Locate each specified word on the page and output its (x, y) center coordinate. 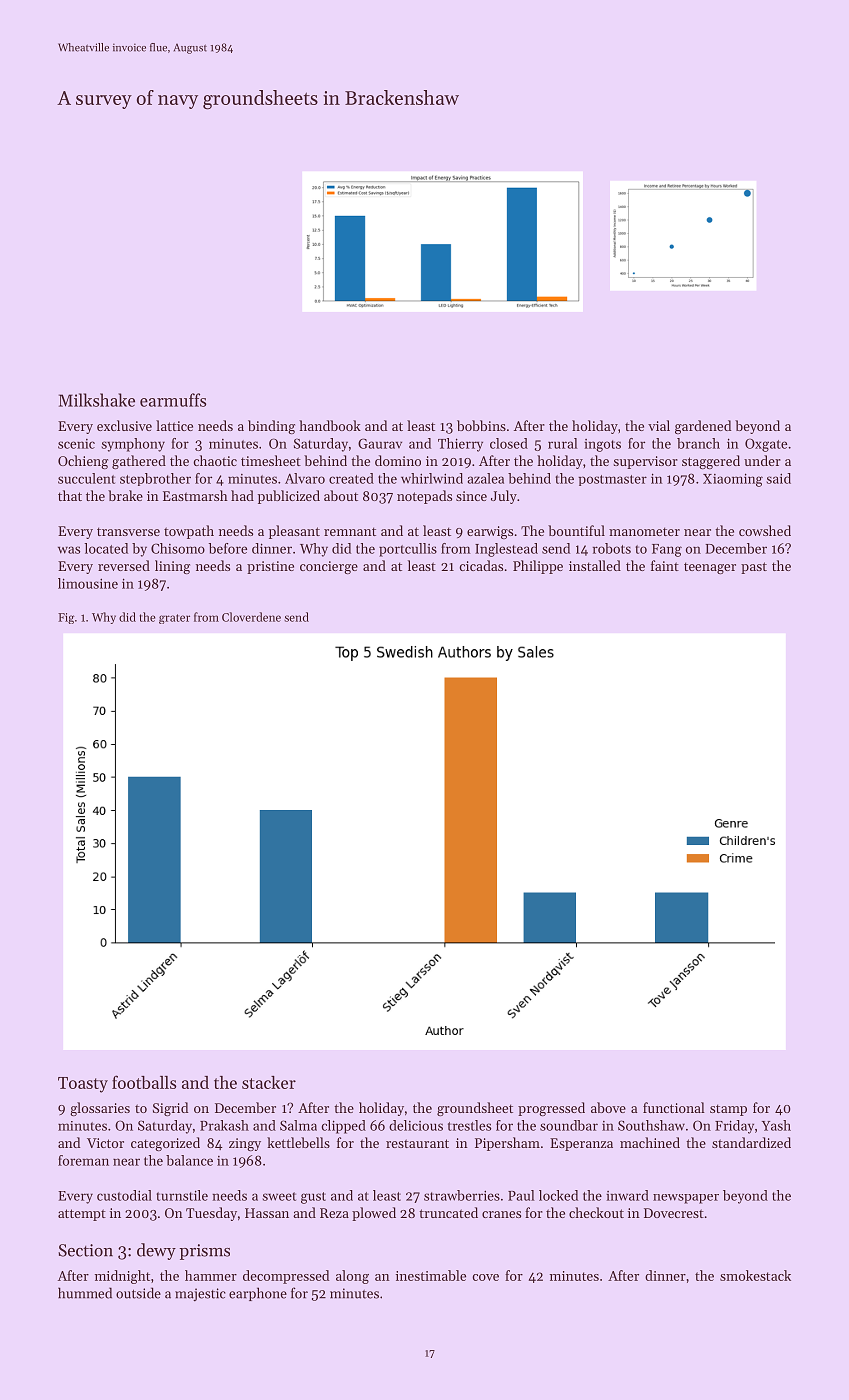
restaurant (417, 1143)
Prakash (224, 1125)
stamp (728, 1110)
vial (659, 425)
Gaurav (380, 443)
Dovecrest (674, 1213)
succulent (86, 478)
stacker (269, 1082)
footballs (144, 1082)
